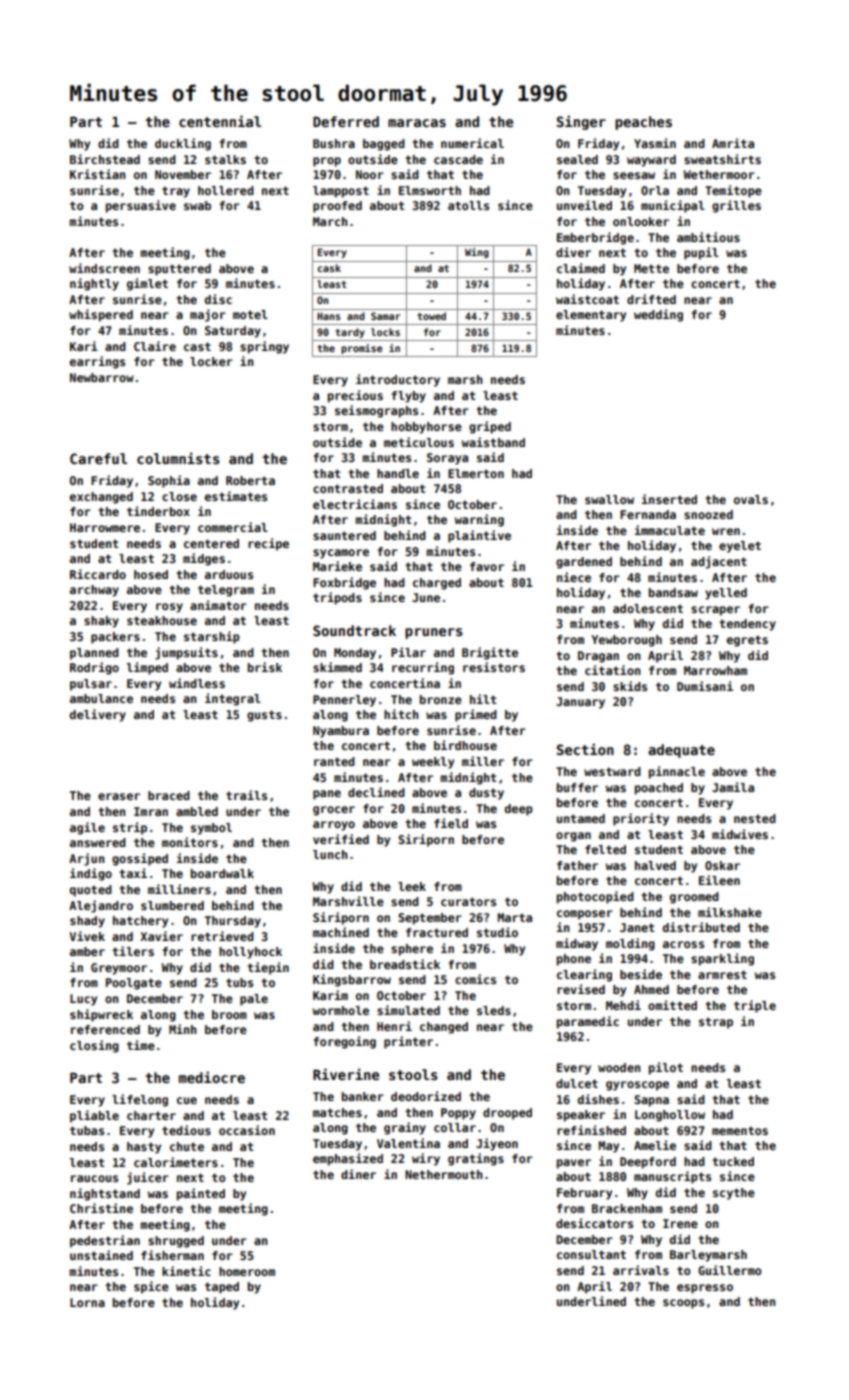  What do you see at coordinates (591, 1254) in the image?
I see `consultant` at bounding box center [591, 1254].
